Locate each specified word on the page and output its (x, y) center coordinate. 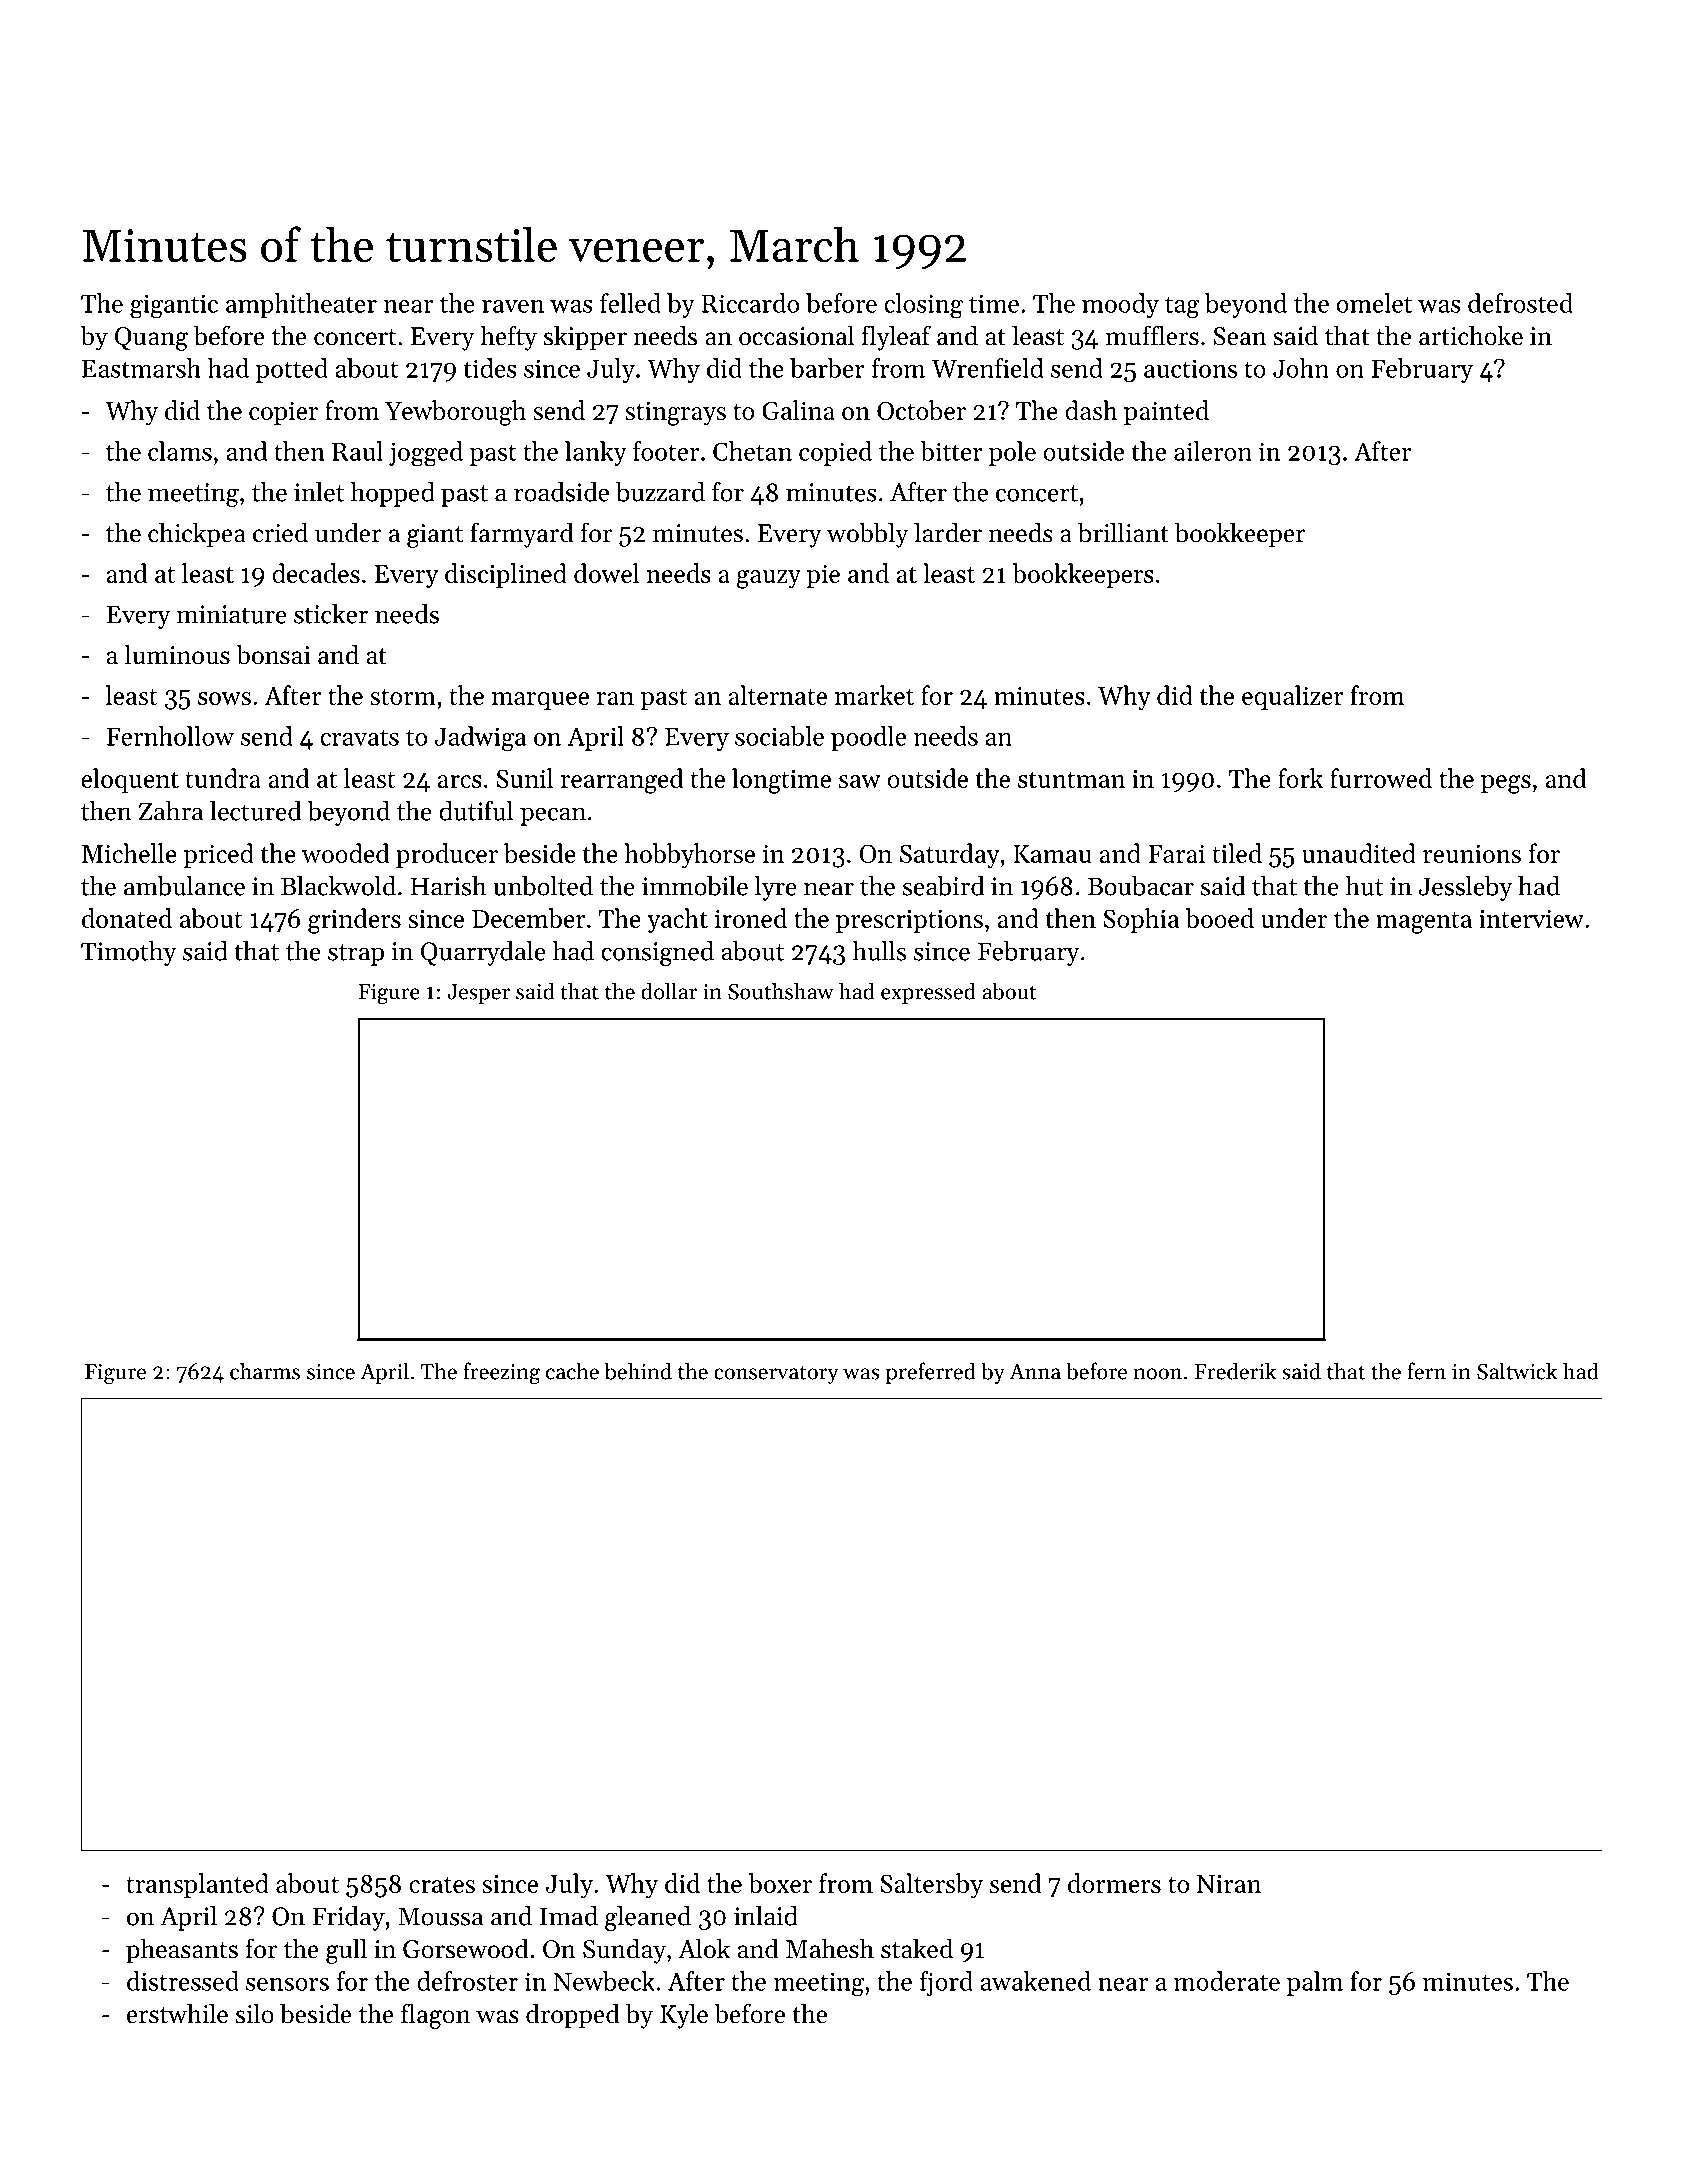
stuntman (1071, 780)
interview (1531, 919)
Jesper (478, 994)
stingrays (675, 414)
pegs (1506, 784)
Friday (348, 1918)
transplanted (197, 1885)
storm (403, 697)
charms (265, 1371)
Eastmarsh (141, 368)
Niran (1229, 1884)
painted (1166, 412)
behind (638, 1371)
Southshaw (781, 991)
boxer (780, 1883)
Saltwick (1517, 1371)
